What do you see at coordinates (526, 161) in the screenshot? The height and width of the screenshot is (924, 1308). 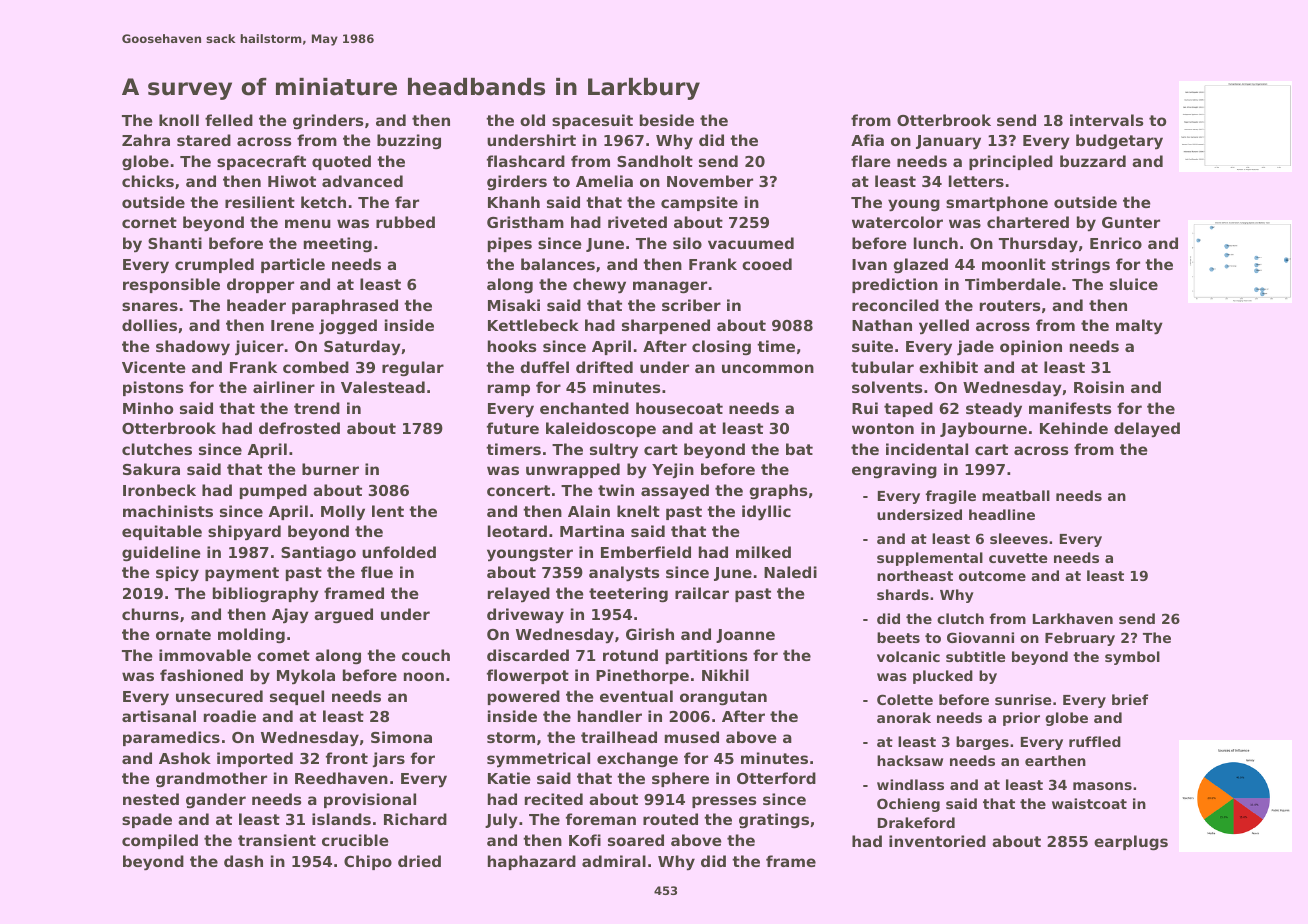 I see `flashcard` at bounding box center [526, 161].
